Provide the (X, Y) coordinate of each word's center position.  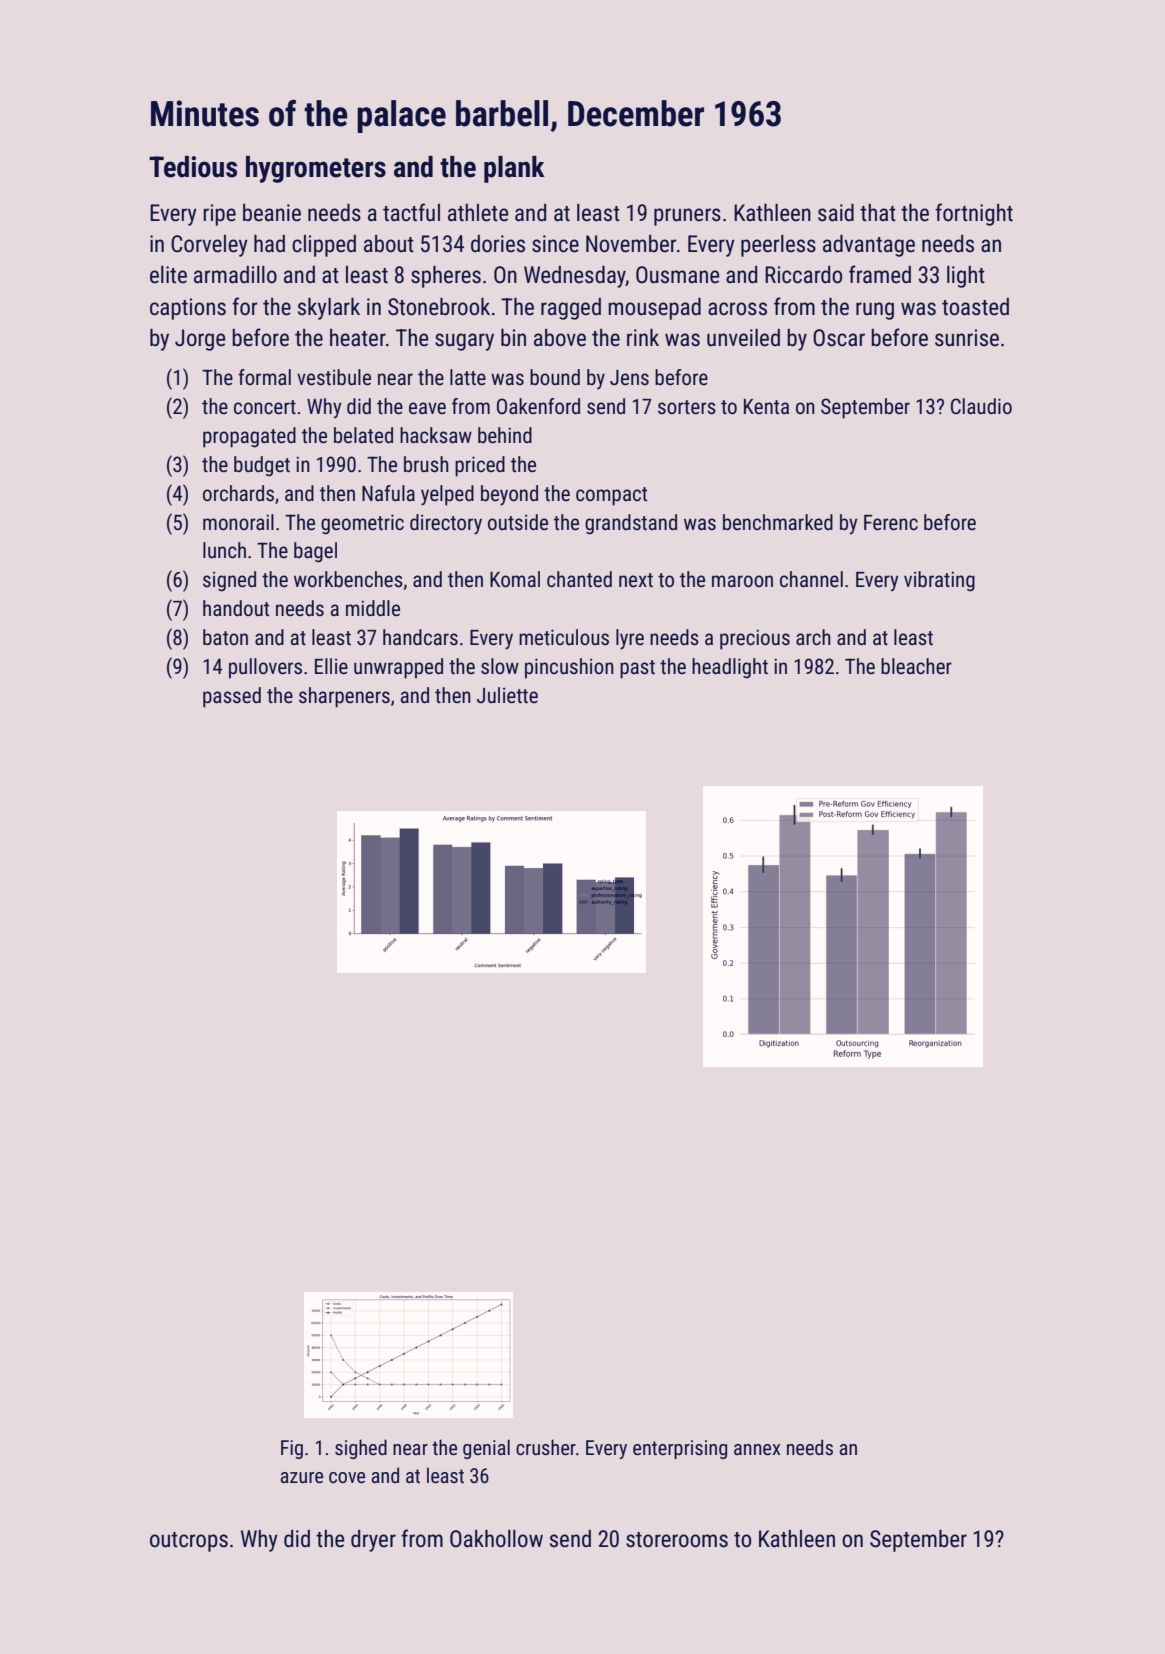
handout (236, 608)
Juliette (507, 695)
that (878, 212)
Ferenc (891, 523)
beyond (509, 495)
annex (757, 1449)
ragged (571, 309)
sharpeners (344, 697)
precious (755, 639)
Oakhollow (496, 1539)
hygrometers (316, 169)
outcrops (189, 1542)
